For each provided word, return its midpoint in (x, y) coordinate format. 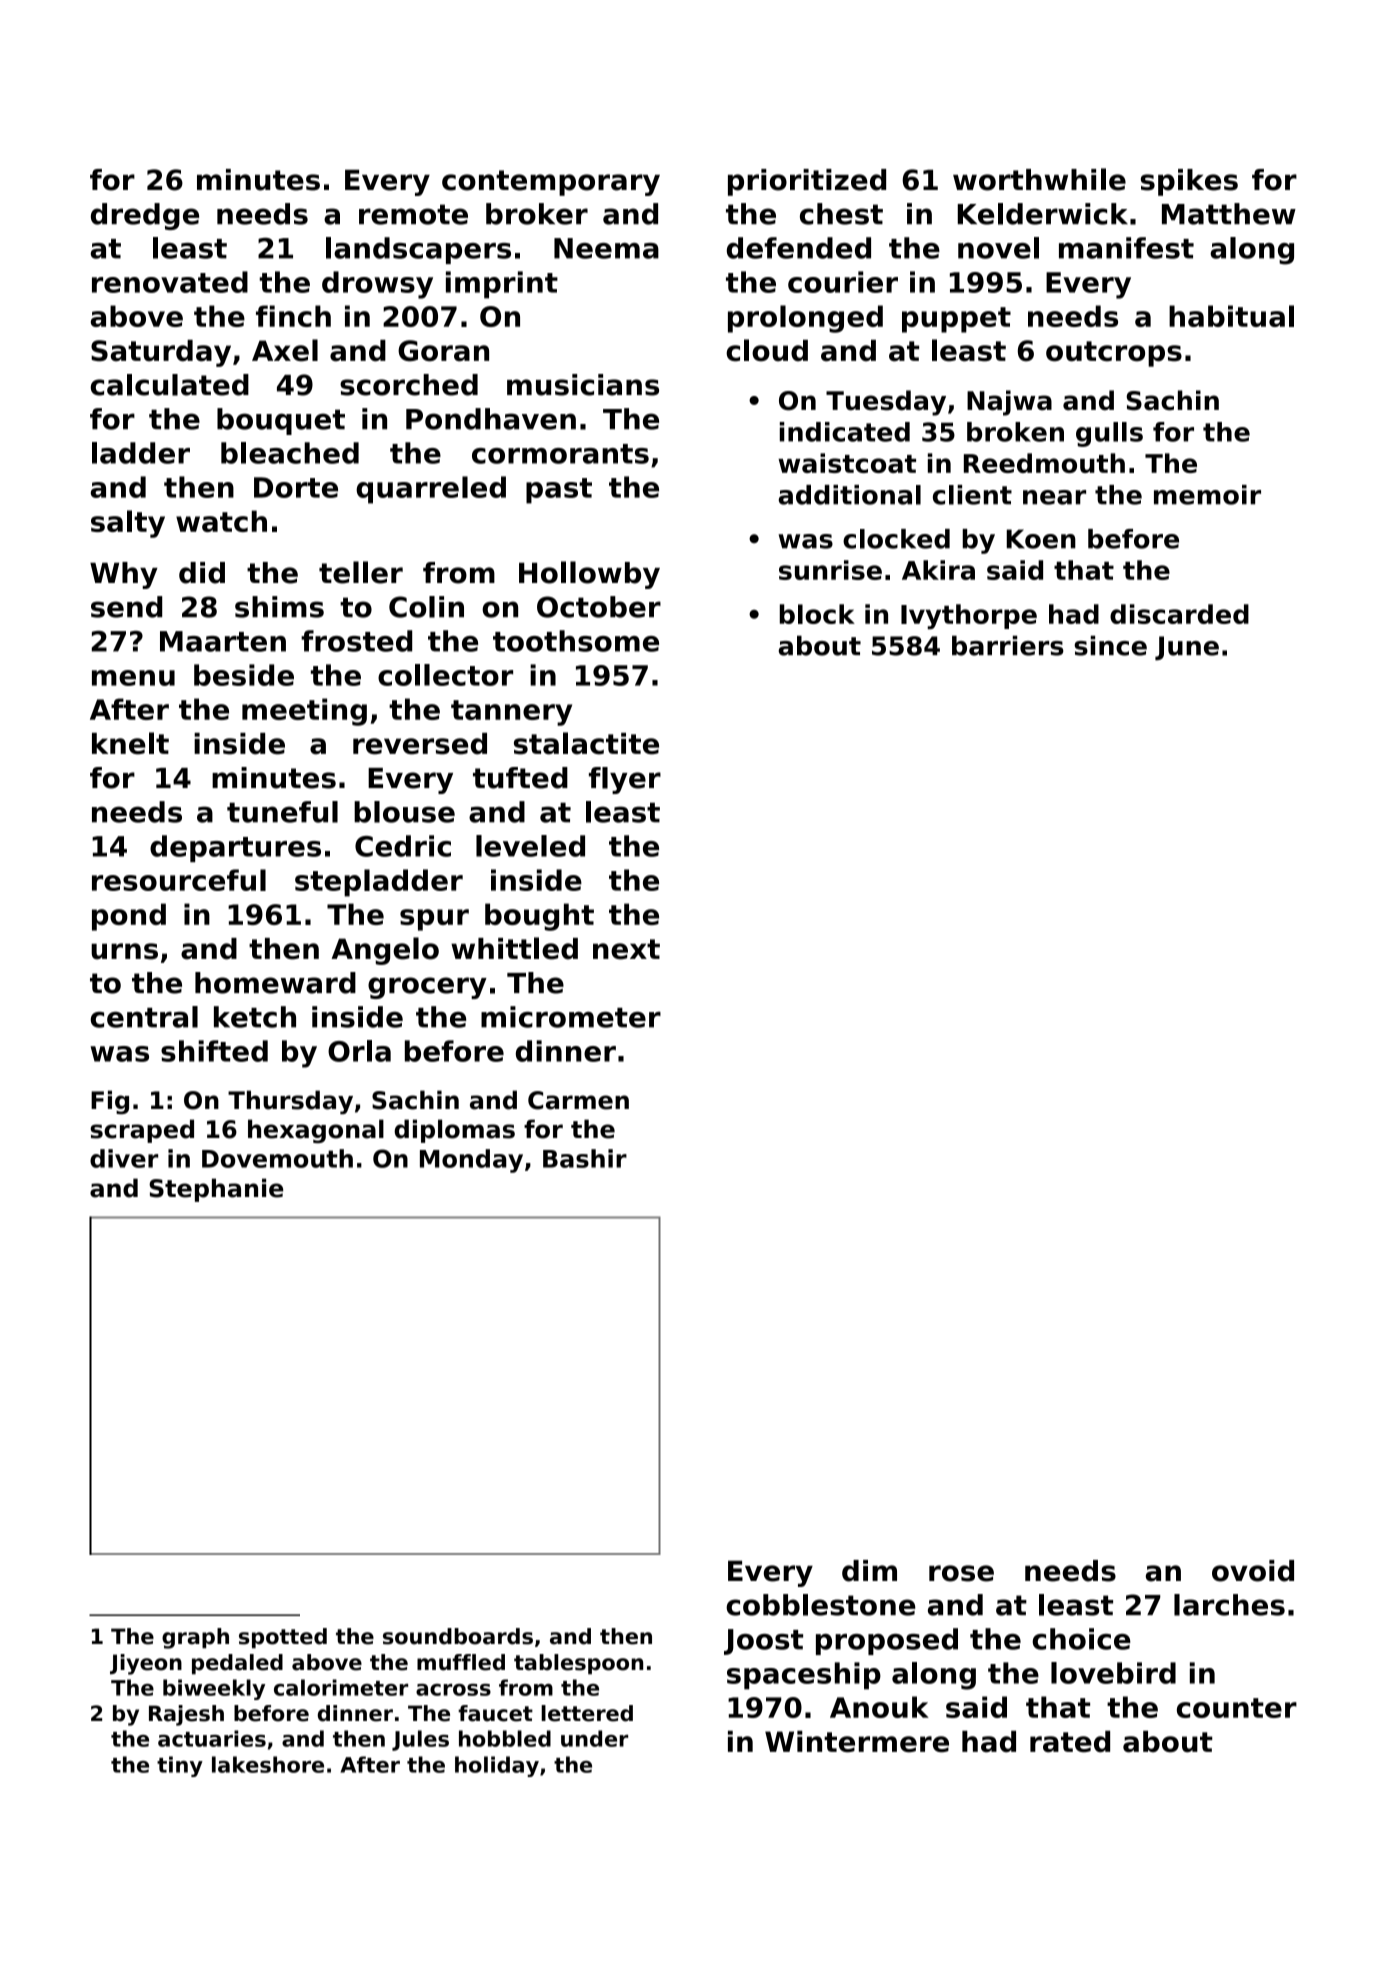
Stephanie (216, 1190)
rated (1070, 1742)
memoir (1207, 495)
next (626, 949)
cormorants (560, 454)
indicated (845, 432)
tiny (180, 1766)
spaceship (804, 1676)
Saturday (161, 353)
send (126, 607)
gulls (1109, 434)
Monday (471, 1161)
